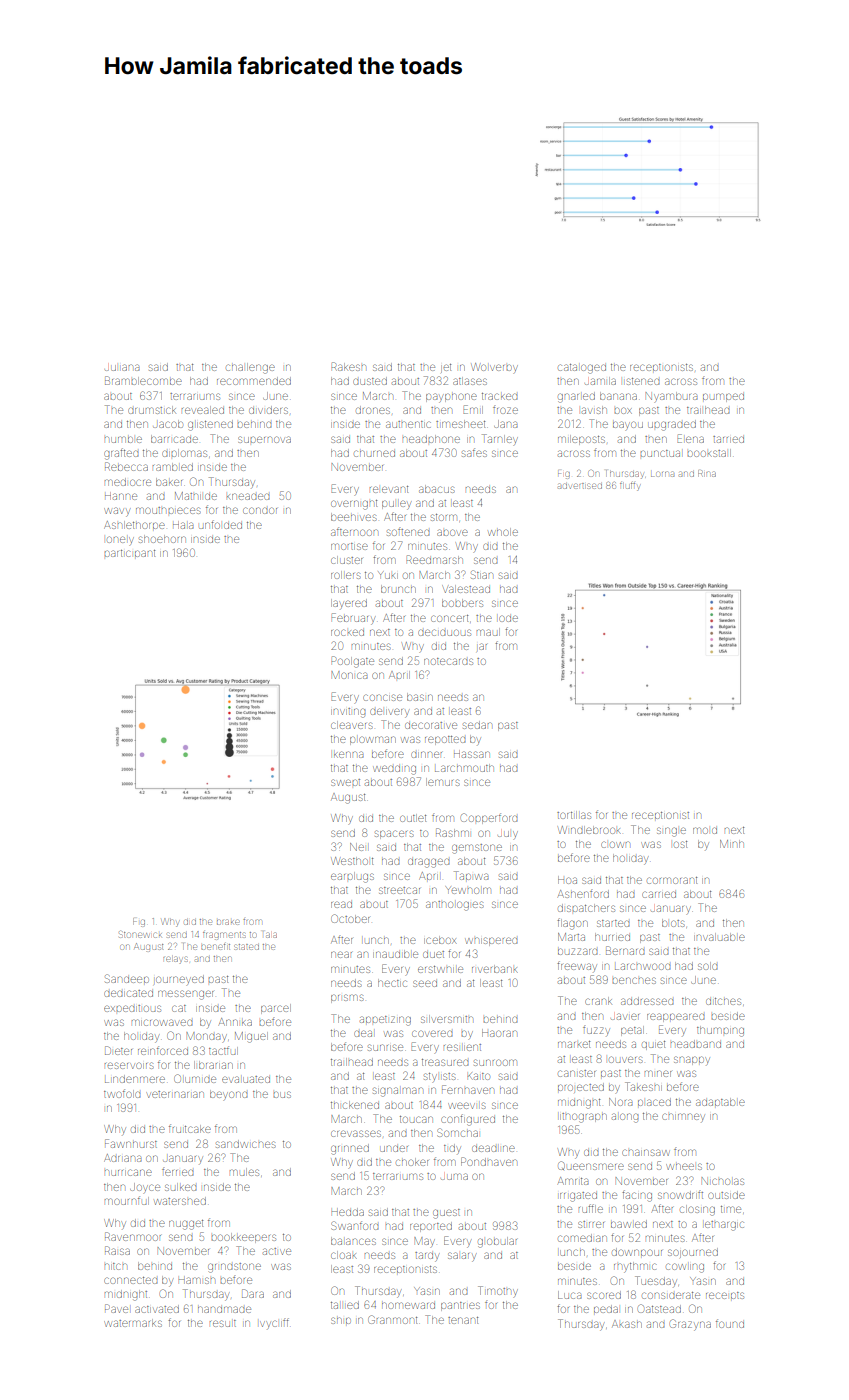 The width and height of the document is (849, 1400). Describe the element at coordinates (472, 754) in the document. I see `Hassan` at that location.
